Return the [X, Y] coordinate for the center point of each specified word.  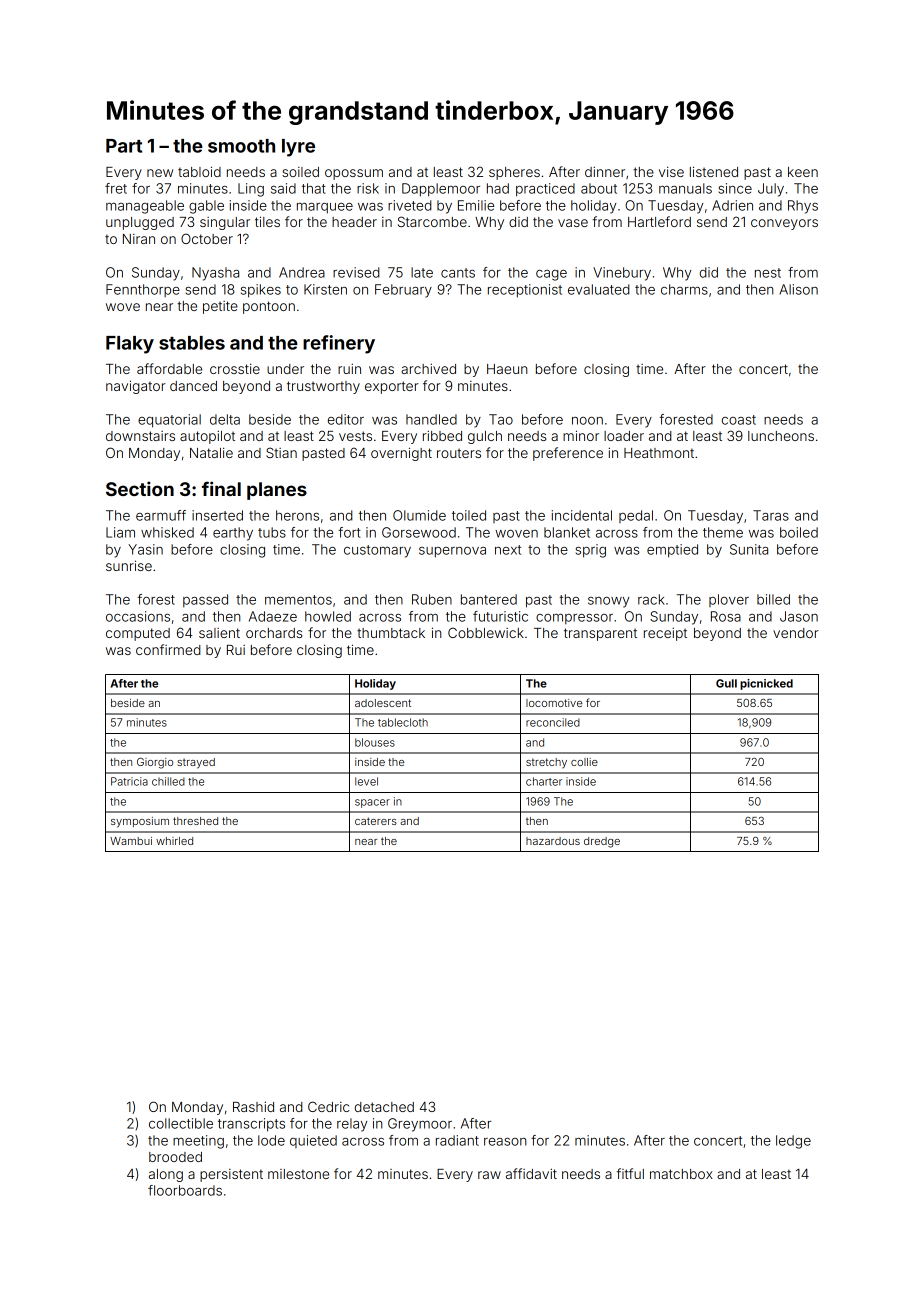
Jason [799, 616]
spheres [514, 173]
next [508, 550]
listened [714, 171]
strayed [196, 763]
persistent [231, 1175]
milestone [298, 1174]
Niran [139, 239]
